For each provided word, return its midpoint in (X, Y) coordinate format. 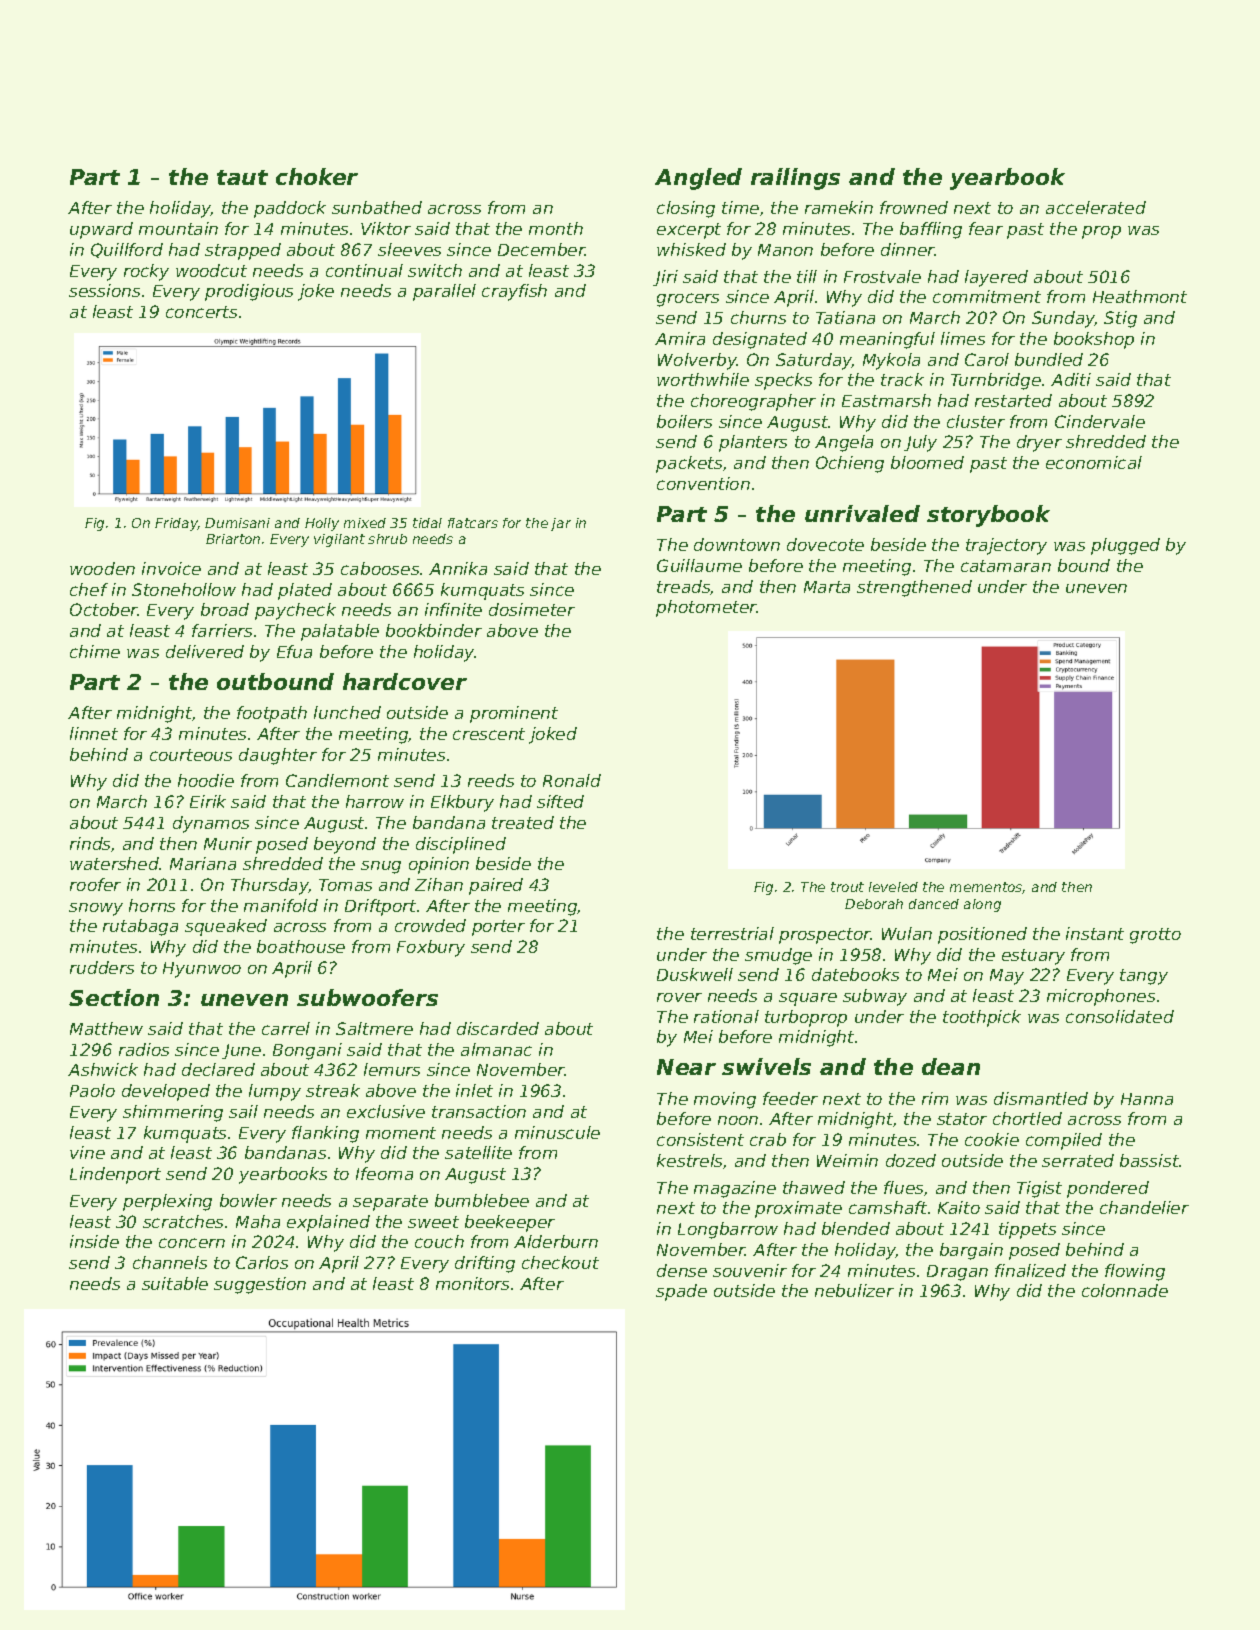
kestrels (690, 1161)
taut (242, 177)
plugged (1125, 546)
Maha (258, 1221)
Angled (698, 179)
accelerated (1096, 207)
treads (684, 587)
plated (305, 591)
